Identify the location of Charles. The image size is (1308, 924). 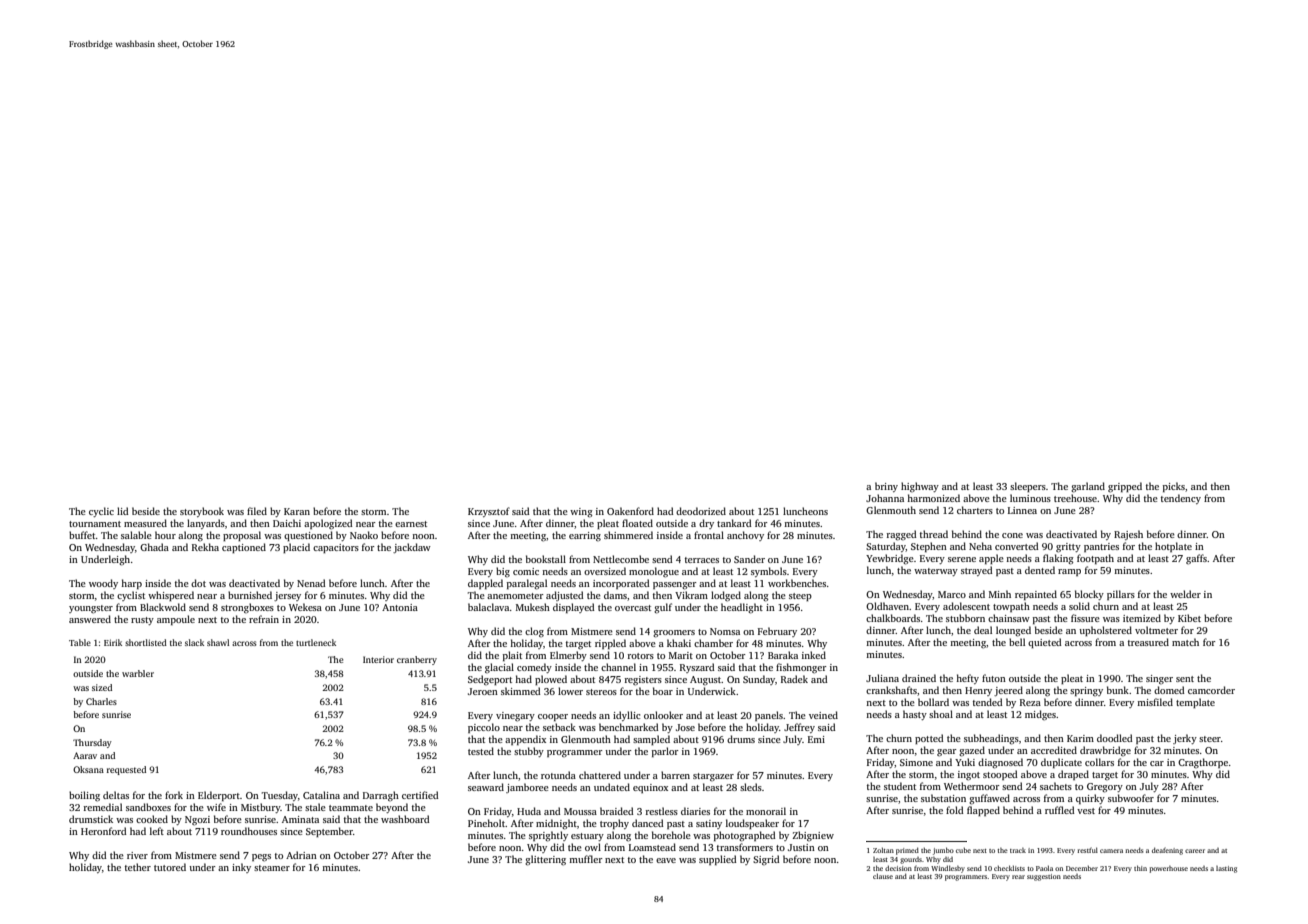
(101, 701).
